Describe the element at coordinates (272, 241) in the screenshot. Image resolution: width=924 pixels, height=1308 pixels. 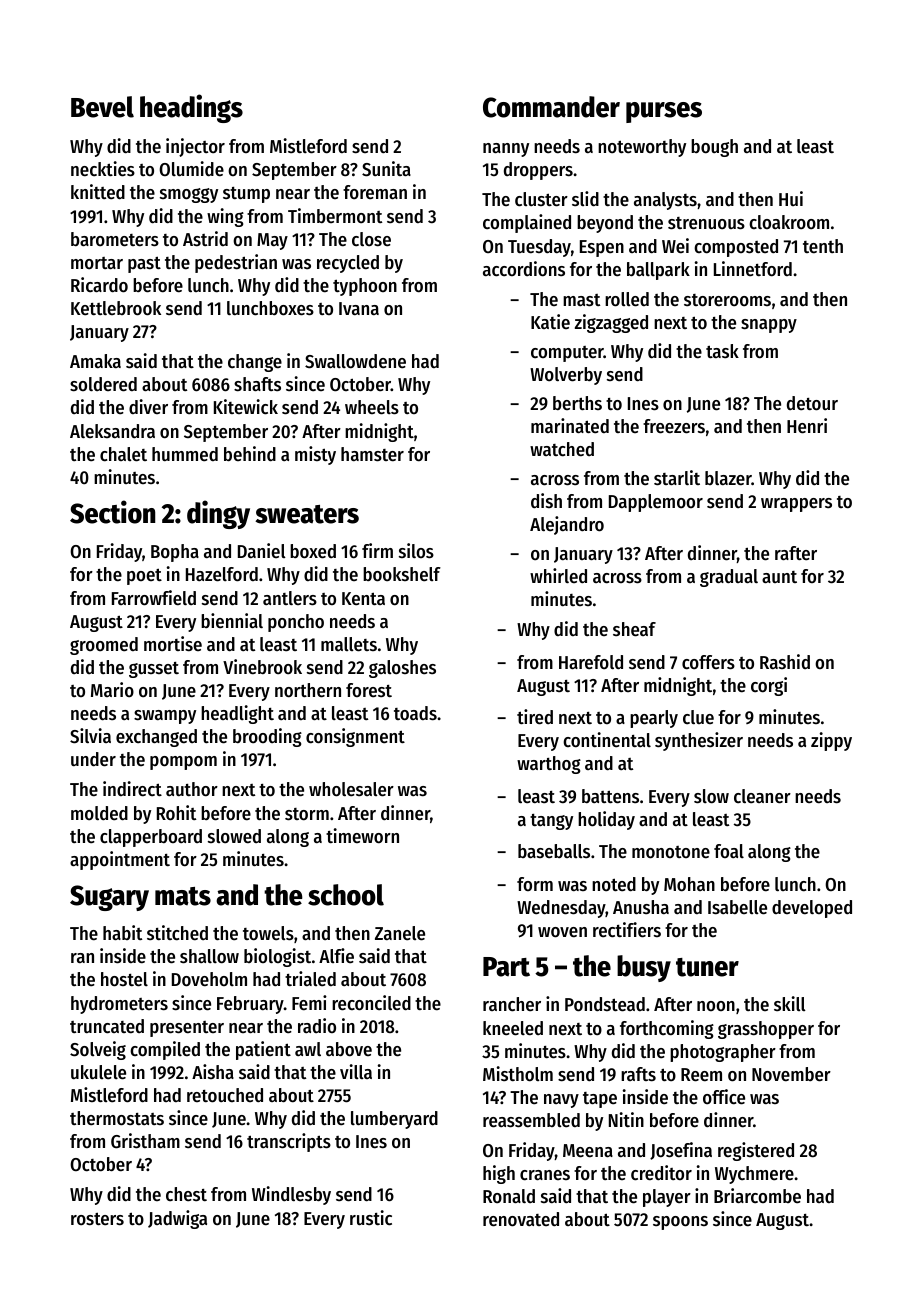
I see `May` at that location.
